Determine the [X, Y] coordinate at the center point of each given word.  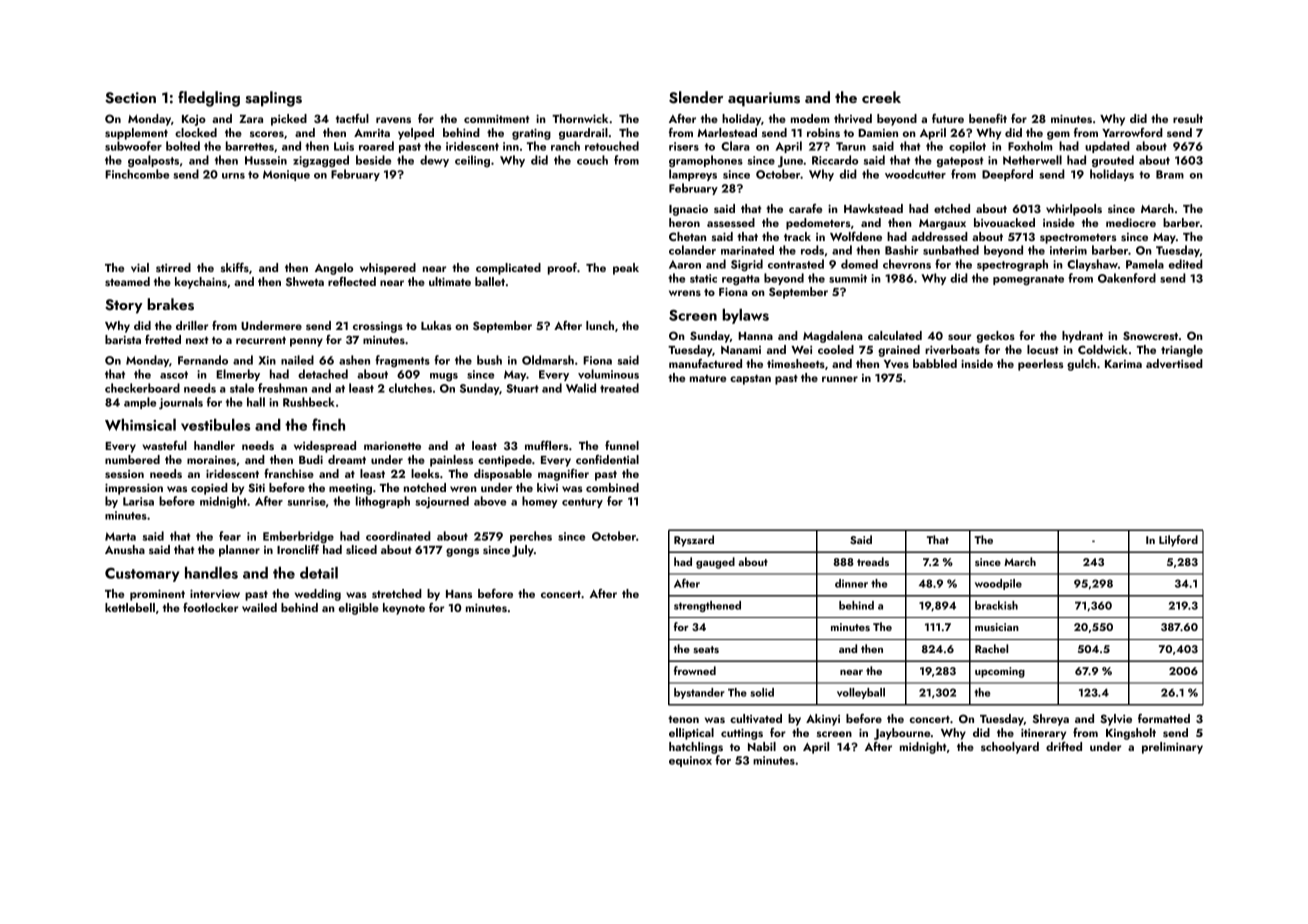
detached [323, 374]
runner [840, 379]
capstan [750, 380]
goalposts [153, 161]
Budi [311, 459]
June [790, 162]
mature [708, 378]
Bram [1170, 174]
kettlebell [130, 607]
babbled [935, 363]
